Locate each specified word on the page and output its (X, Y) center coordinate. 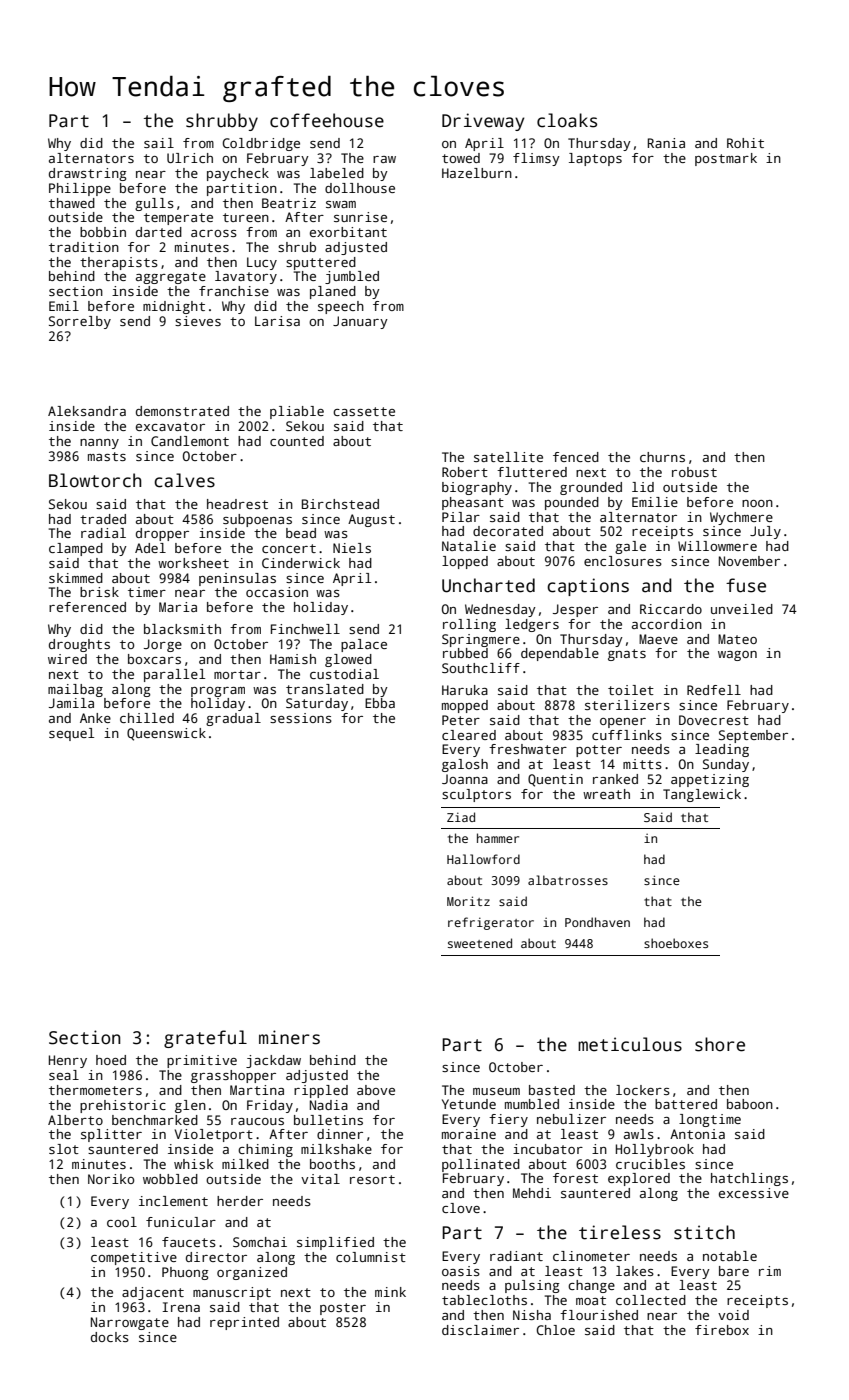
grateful (205, 1039)
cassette (364, 411)
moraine (469, 1134)
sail (159, 143)
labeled (337, 173)
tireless (620, 1232)
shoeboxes (676, 943)
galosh (465, 765)
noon (757, 503)
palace (364, 645)
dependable (560, 654)
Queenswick (166, 734)
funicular (181, 1222)
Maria (178, 607)
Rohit (745, 143)
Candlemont (190, 441)
